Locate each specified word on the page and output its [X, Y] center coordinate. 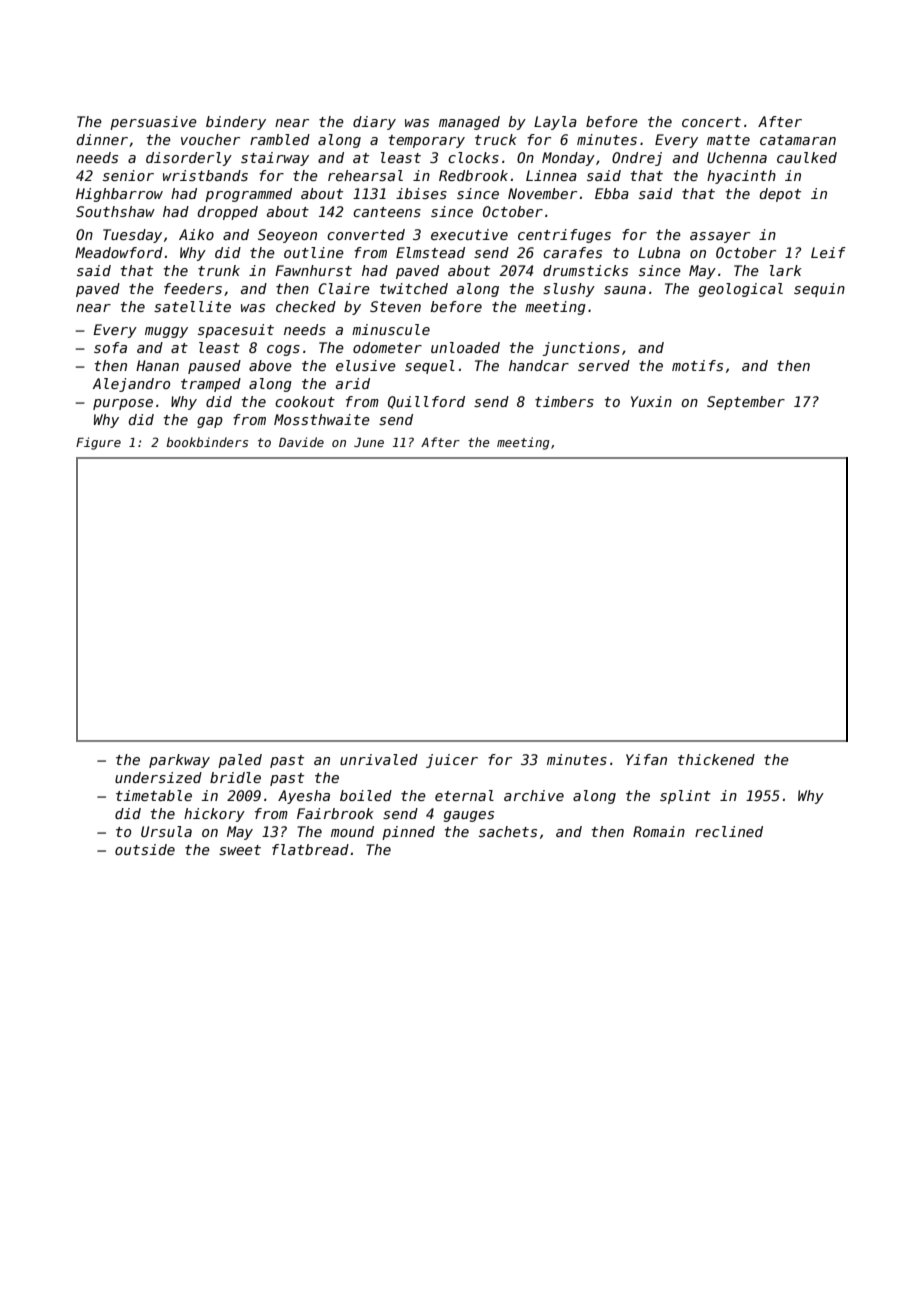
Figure [98, 443]
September [746, 403]
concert [711, 122]
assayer [720, 237]
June [369, 442]
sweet [240, 850]
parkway [179, 761]
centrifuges [564, 236]
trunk [219, 270]
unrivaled [379, 759]
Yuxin [651, 401]
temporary [427, 141]
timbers [564, 401]
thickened [716, 759]
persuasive [153, 123]
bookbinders [207, 442]
